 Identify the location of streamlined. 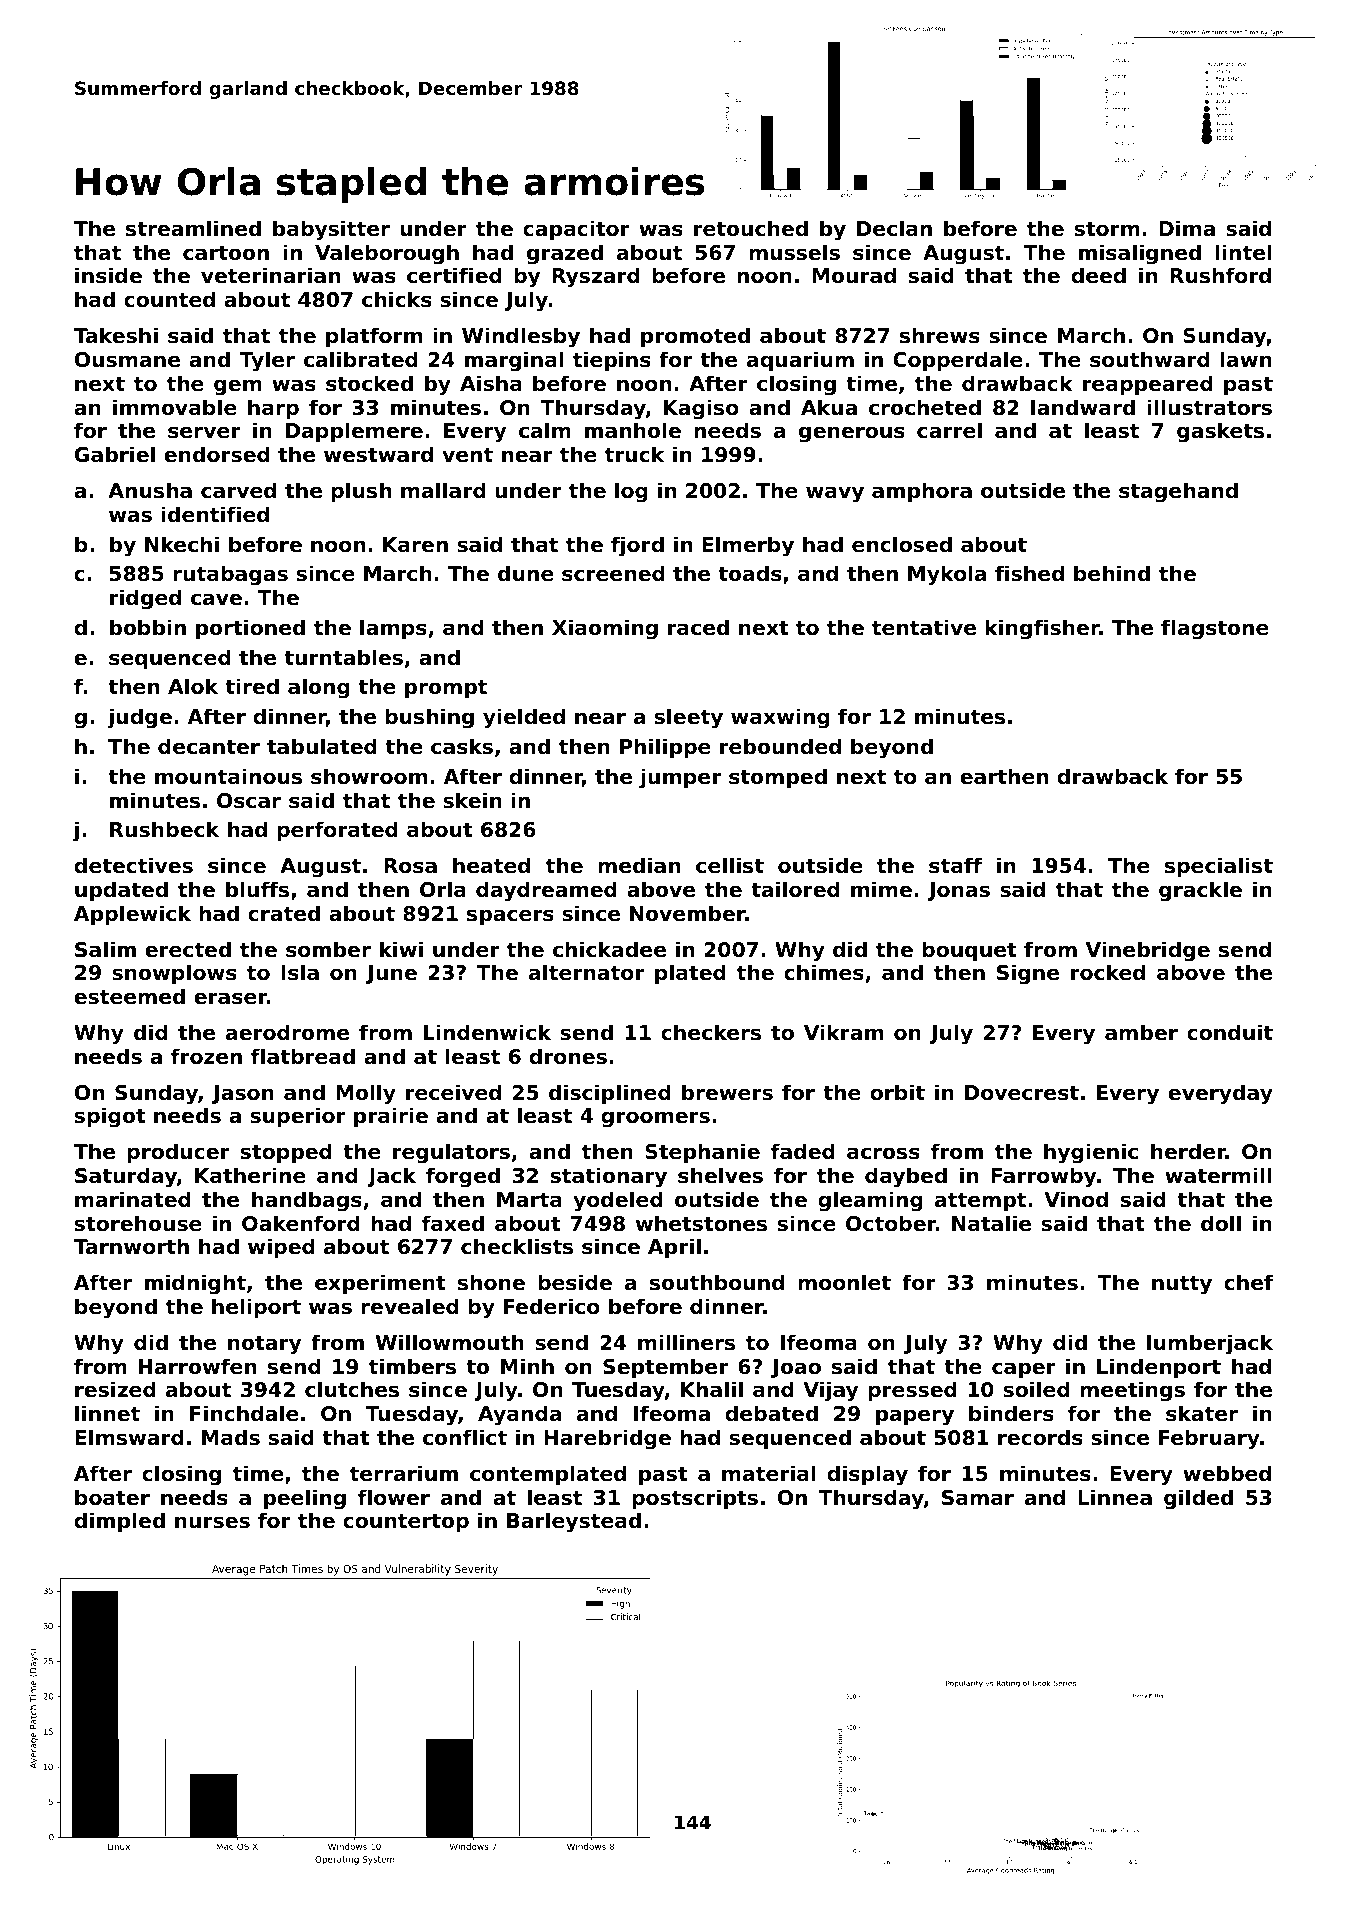
(193, 228).
